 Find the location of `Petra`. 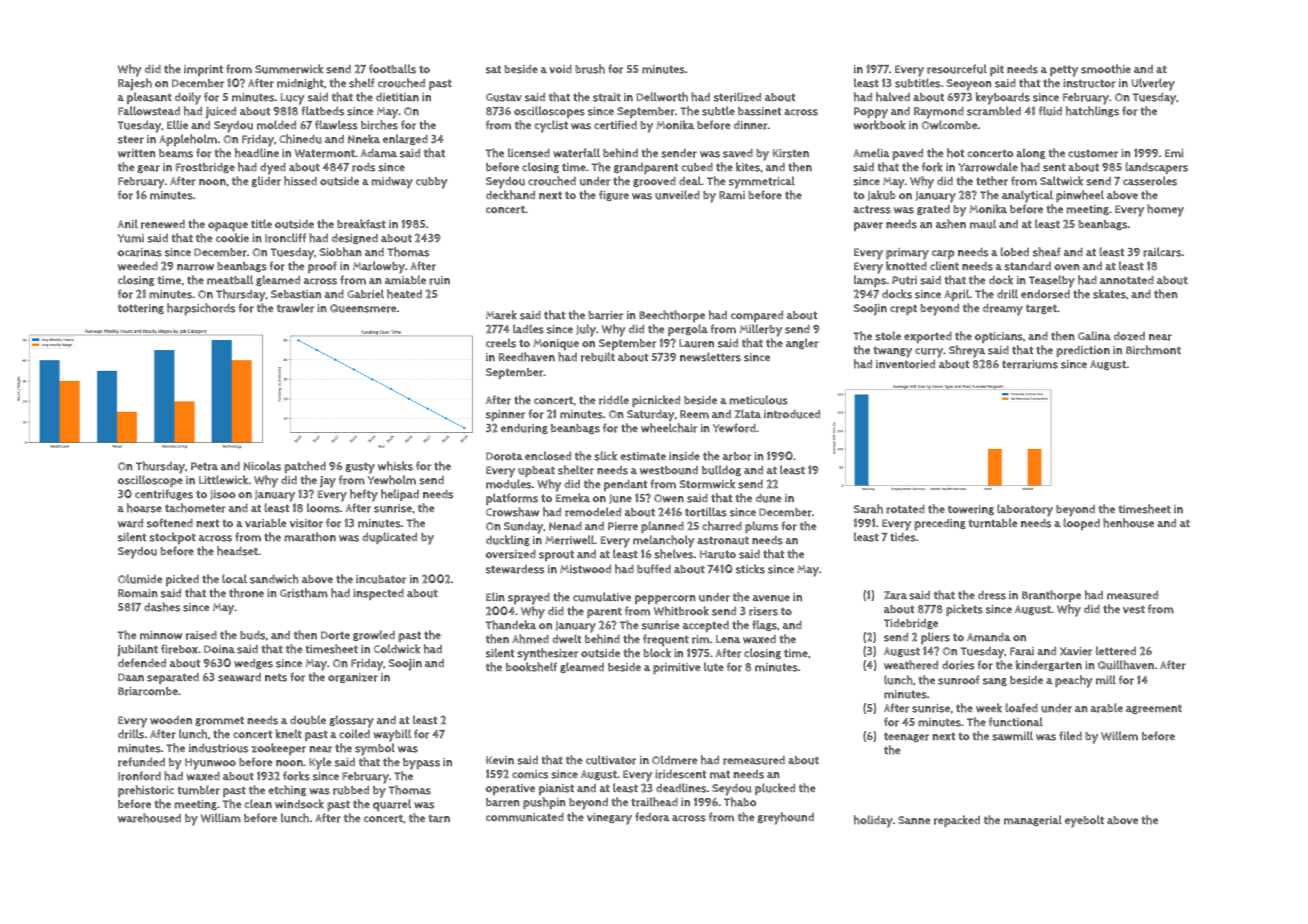

Petra is located at coordinates (204, 466).
